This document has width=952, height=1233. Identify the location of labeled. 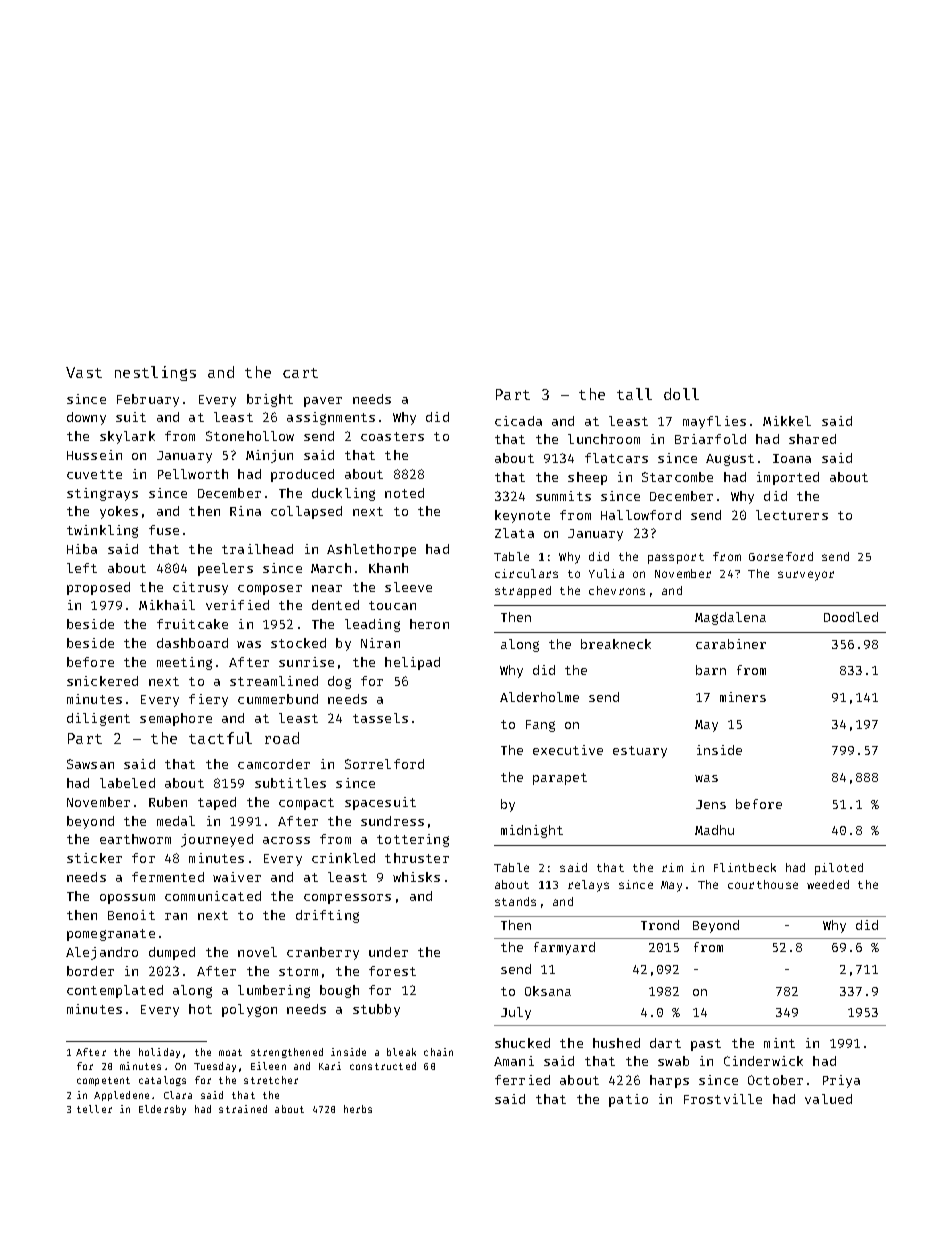
(127, 783).
